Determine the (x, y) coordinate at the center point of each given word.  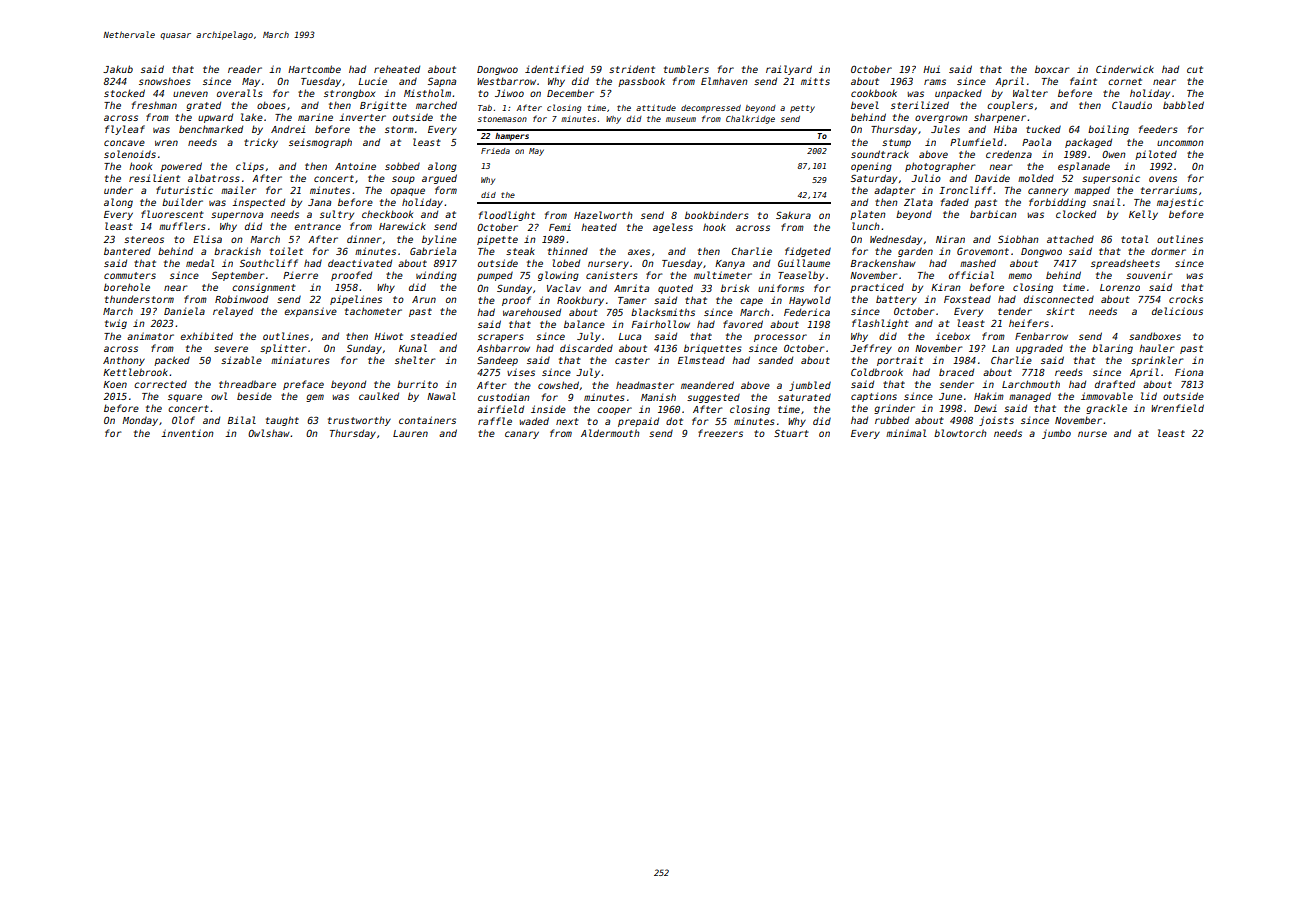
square (185, 398)
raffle (495, 421)
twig (116, 324)
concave (124, 143)
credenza (1009, 154)
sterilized (920, 105)
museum (681, 119)
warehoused (532, 312)
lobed (566, 263)
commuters (130, 275)
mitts (815, 81)
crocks (1186, 299)
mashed (978, 263)
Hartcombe (314, 69)
